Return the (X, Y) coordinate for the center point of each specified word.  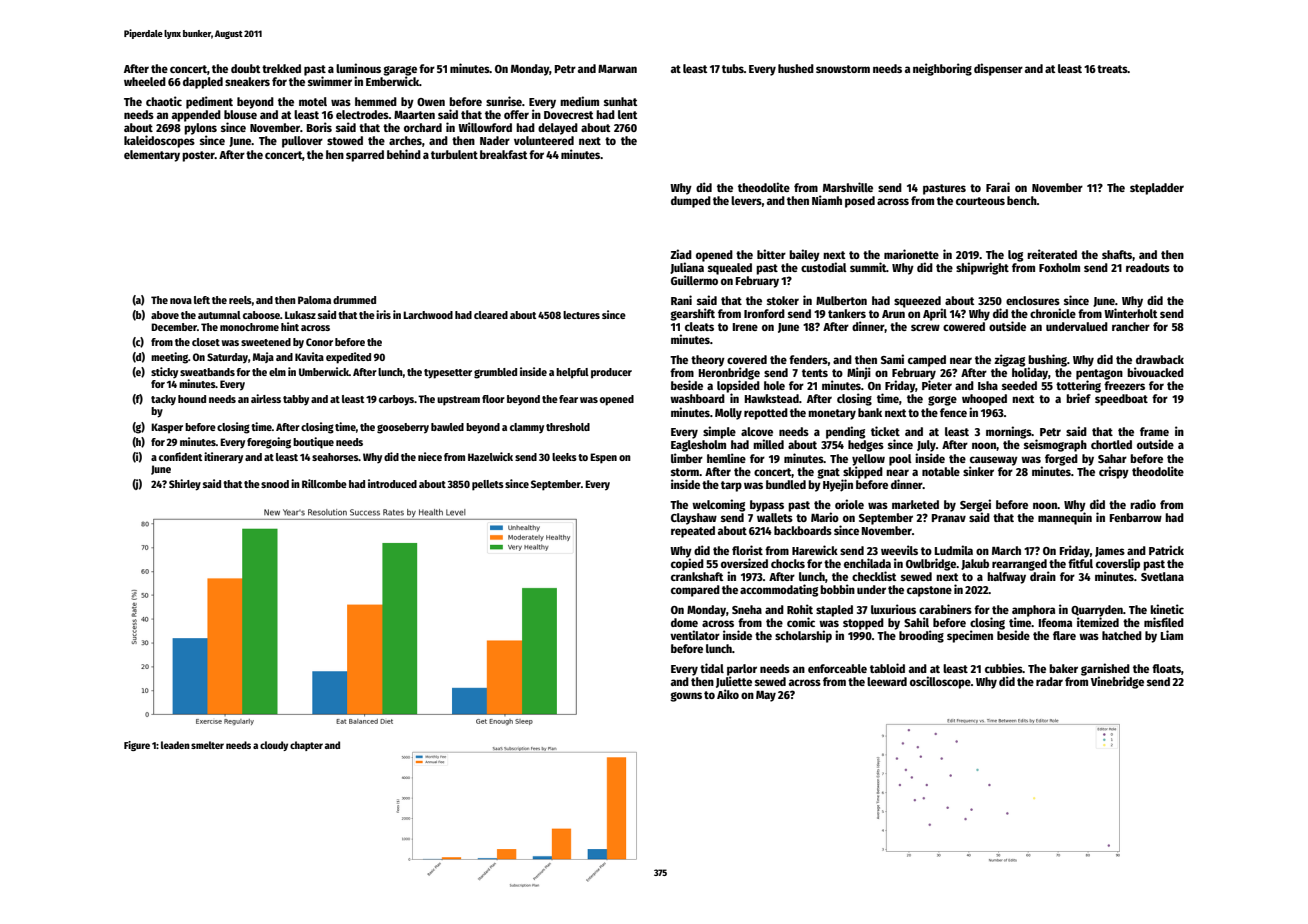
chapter (306, 746)
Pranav (949, 518)
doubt (245, 68)
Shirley (185, 485)
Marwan (617, 69)
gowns (686, 697)
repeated (693, 532)
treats (1112, 69)
